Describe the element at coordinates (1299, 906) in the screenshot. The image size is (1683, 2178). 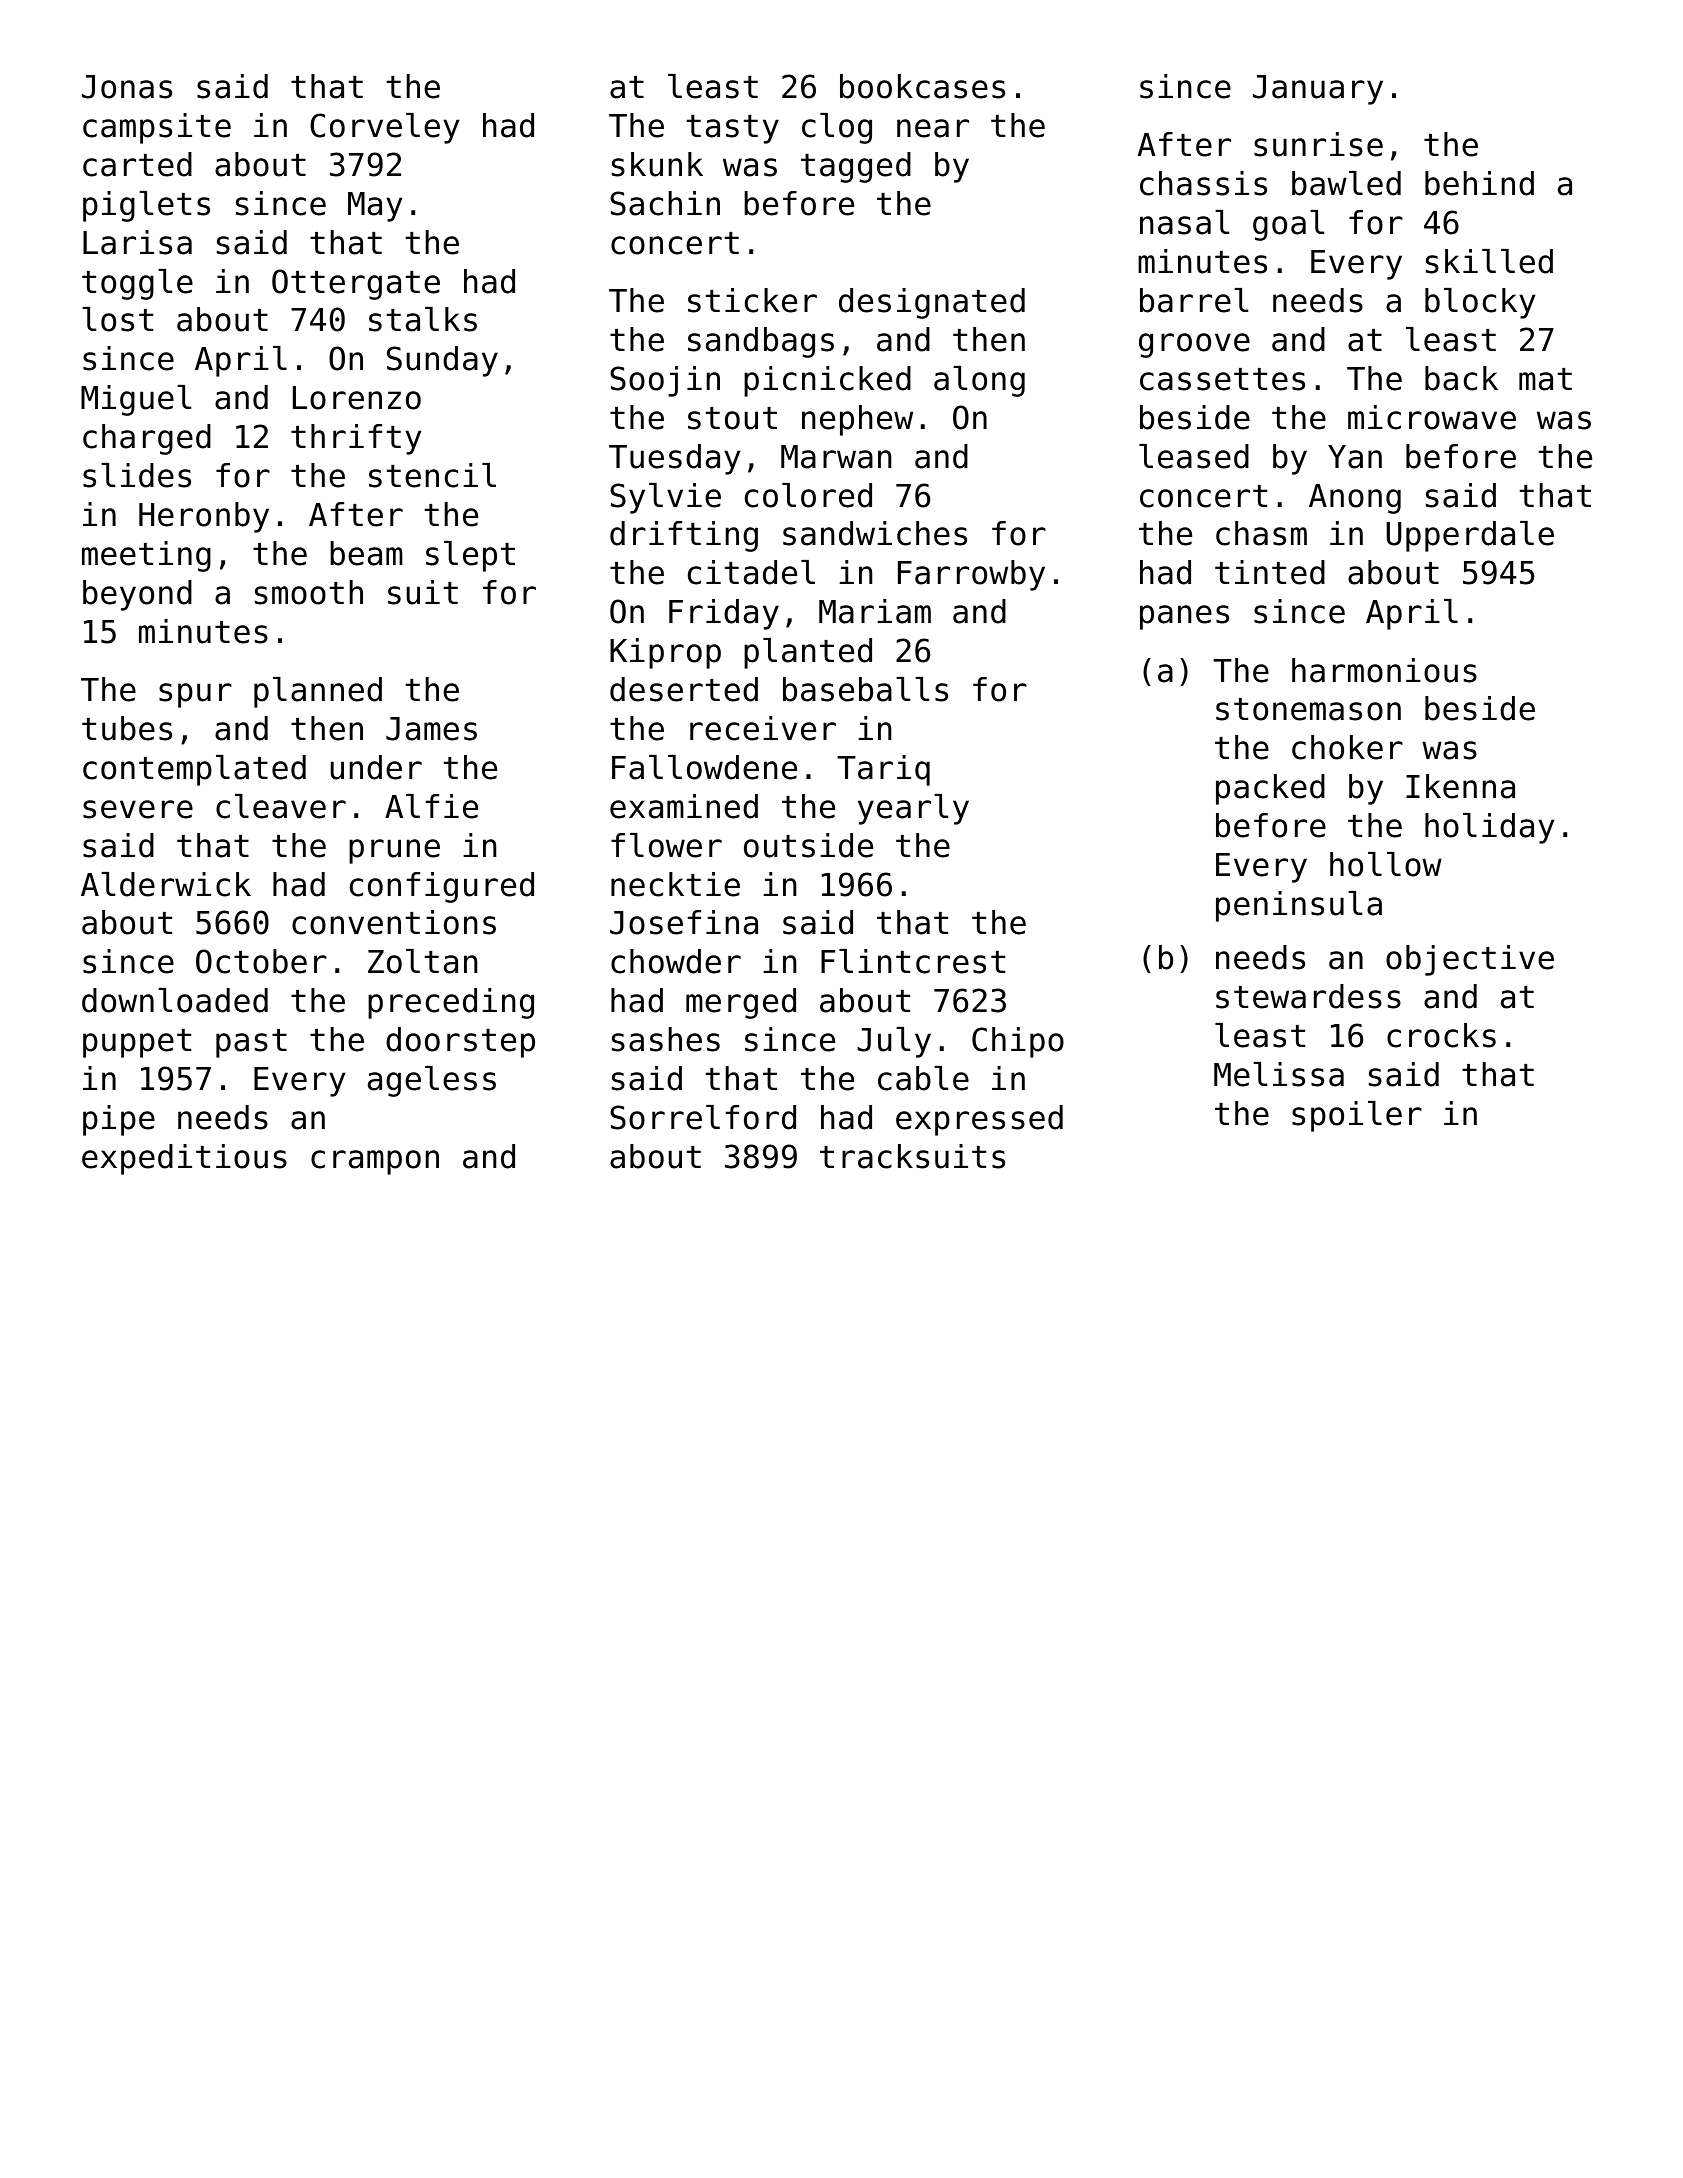
I see `peninsula` at that location.
